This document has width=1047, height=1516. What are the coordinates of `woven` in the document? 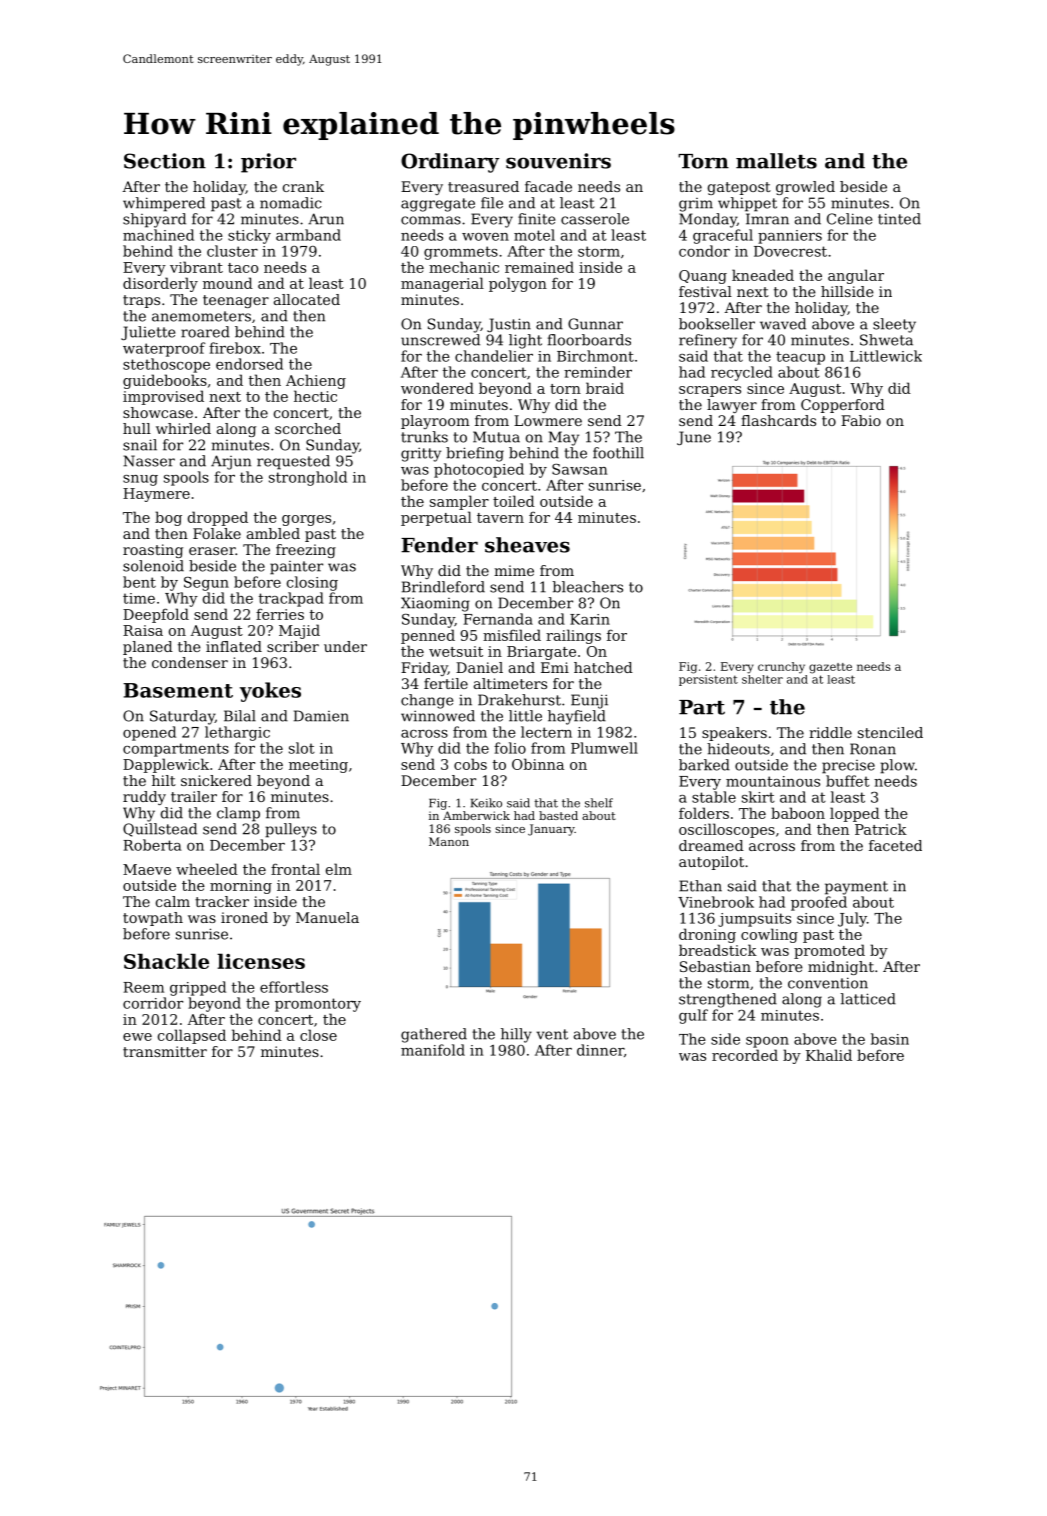 It's located at (485, 237).
